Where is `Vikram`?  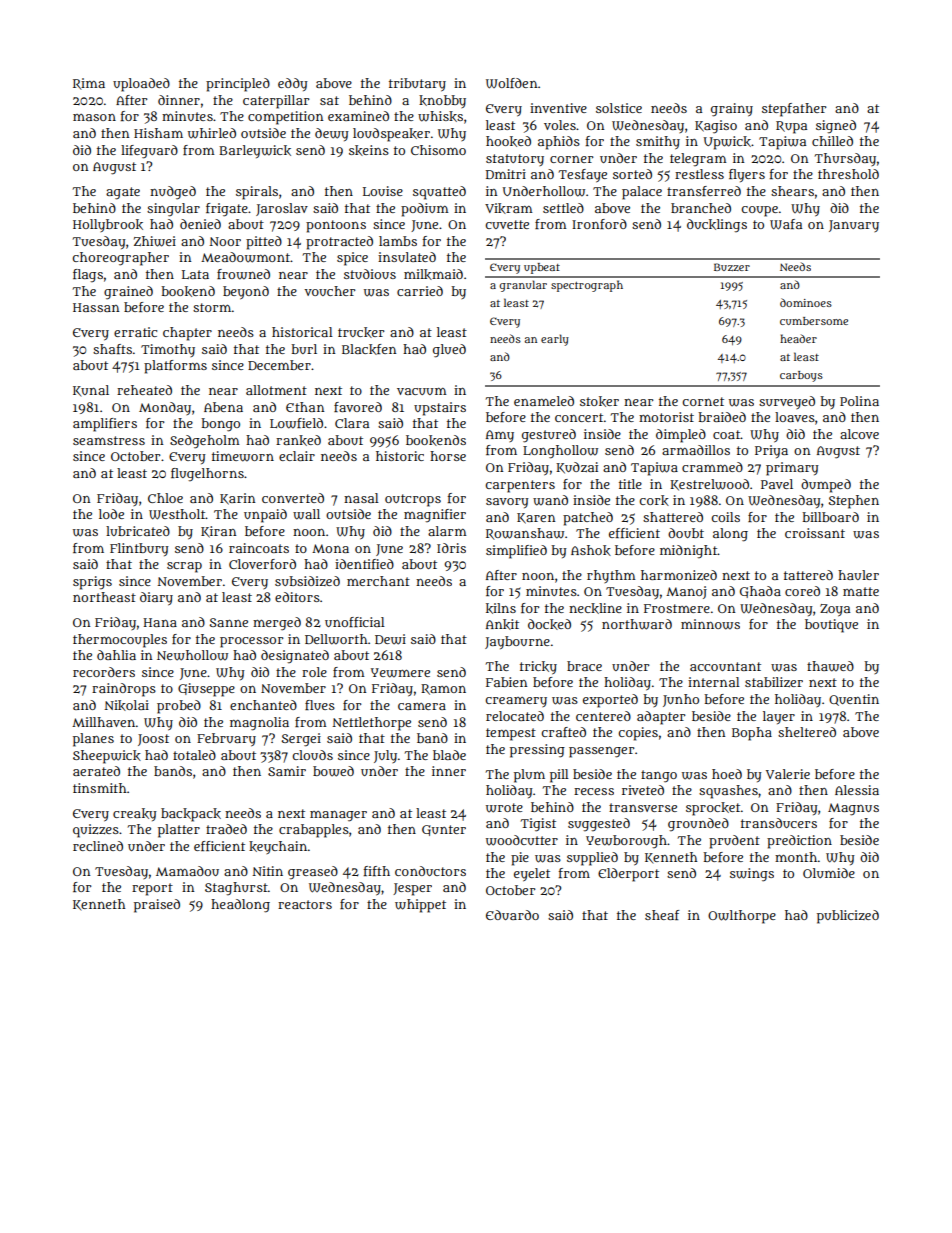 Vikram is located at coordinates (508, 208).
